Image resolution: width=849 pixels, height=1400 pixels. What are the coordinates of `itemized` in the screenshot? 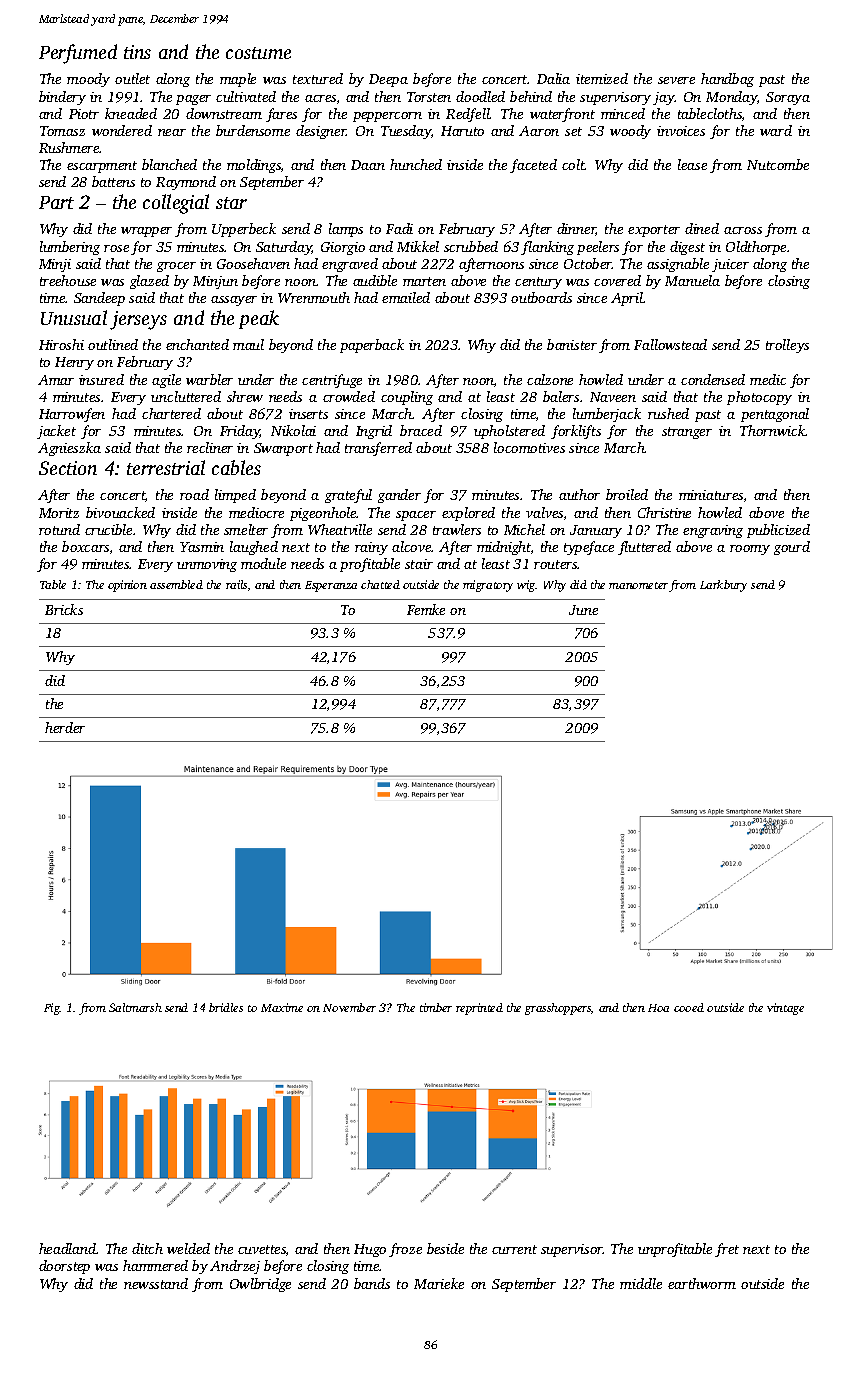 It's located at (602, 78).
